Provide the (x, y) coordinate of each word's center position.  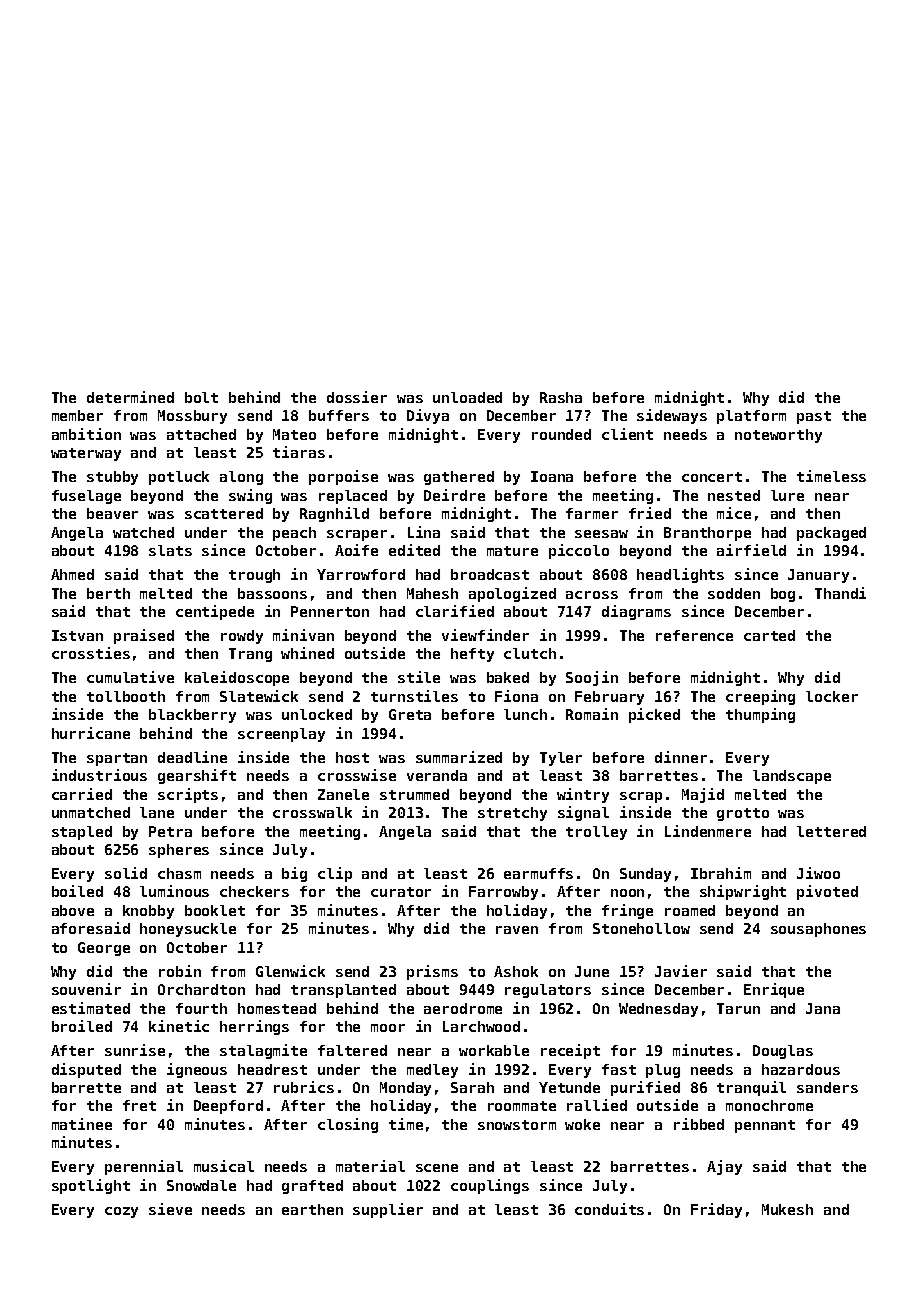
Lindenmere (708, 831)
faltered (352, 1050)
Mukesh (787, 1209)
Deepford (228, 1107)
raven (517, 930)
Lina (424, 532)
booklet (215, 910)
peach (294, 534)
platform (751, 417)
